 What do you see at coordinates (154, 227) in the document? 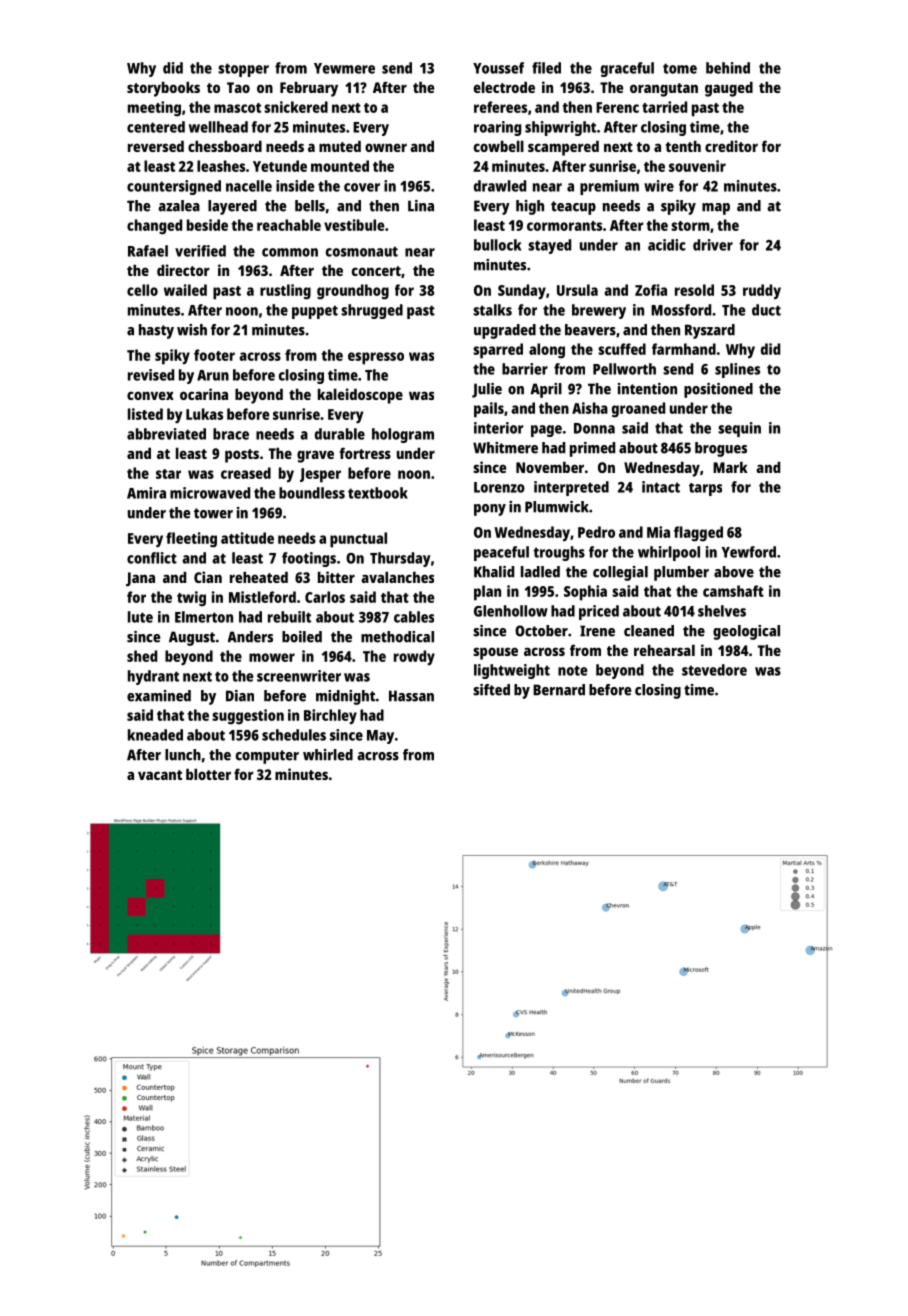
I see `changed` at bounding box center [154, 227].
